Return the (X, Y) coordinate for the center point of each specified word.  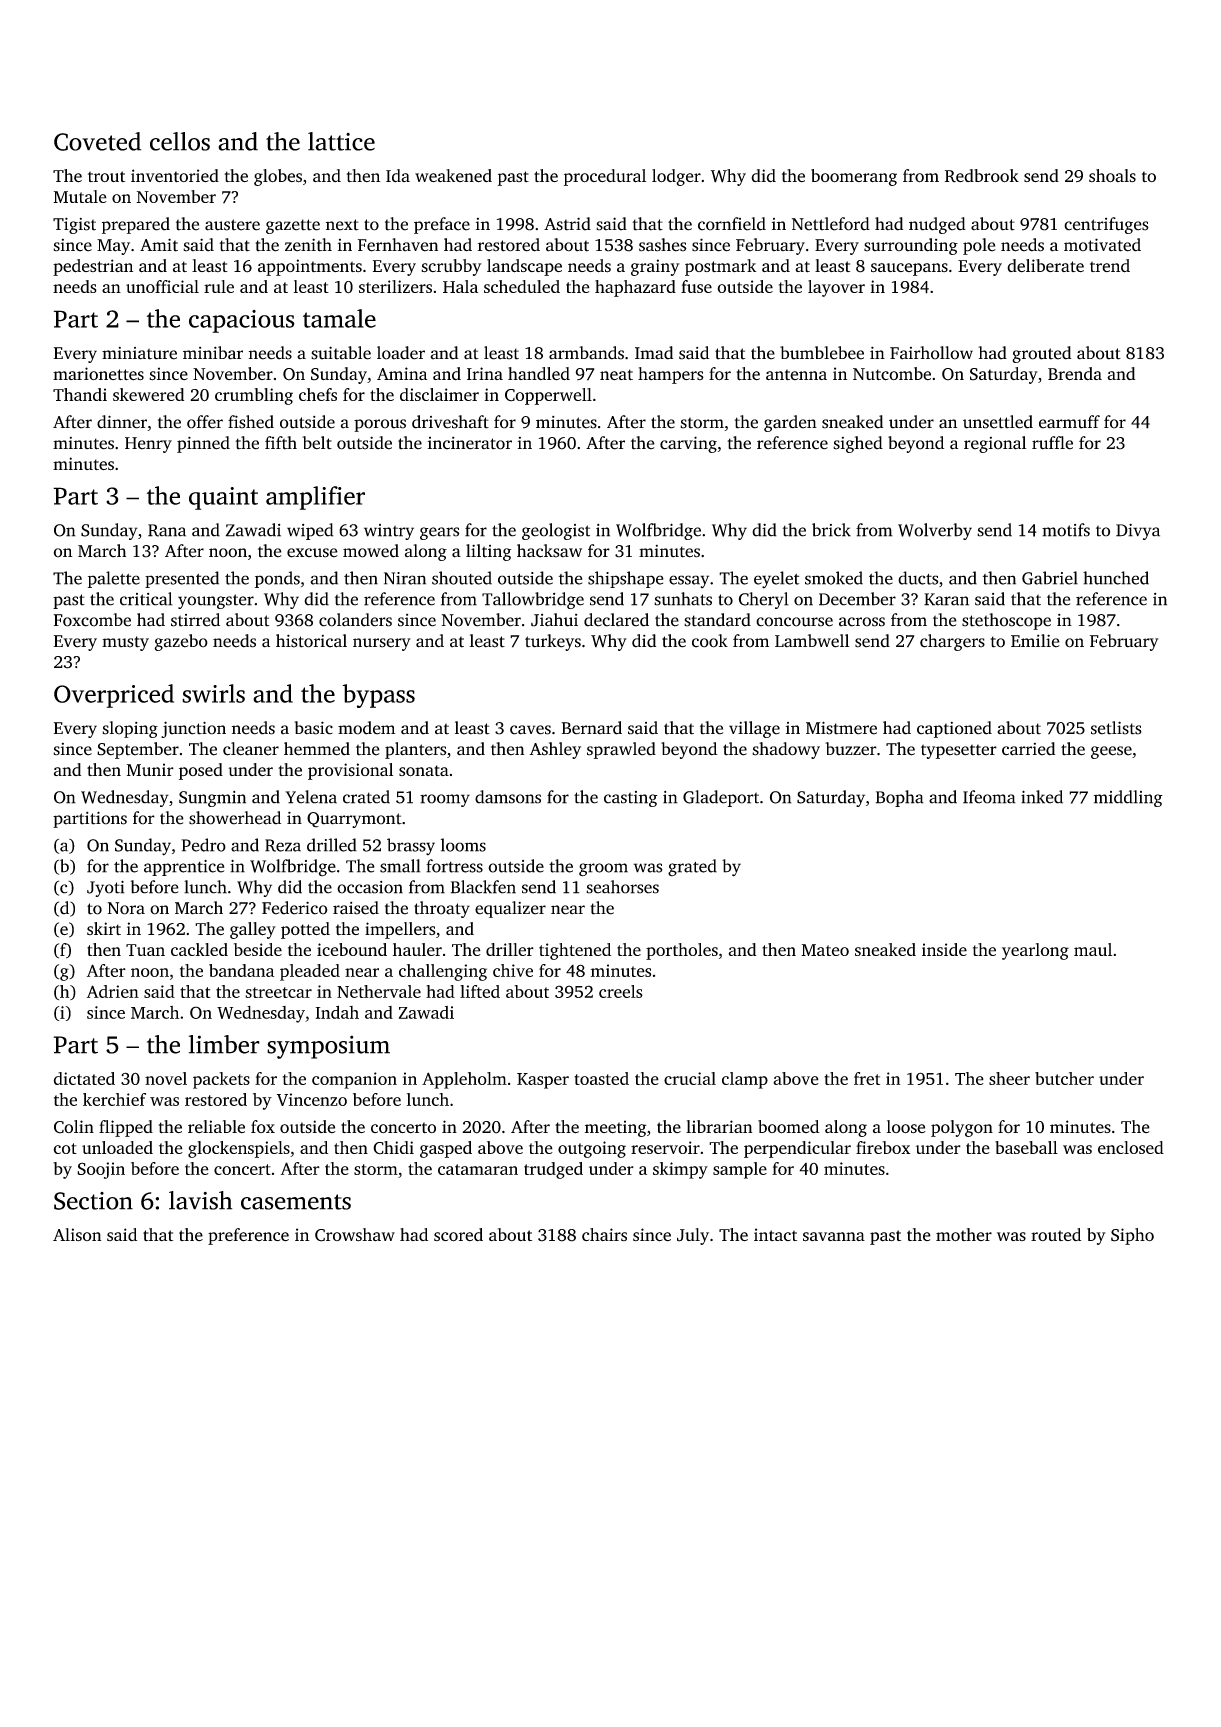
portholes (682, 951)
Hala (460, 286)
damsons (508, 797)
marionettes (98, 374)
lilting (488, 552)
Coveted (97, 141)
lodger (676, 177)
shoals (1112, 175)
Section (93, 1201)
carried (1028, 749)
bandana (241, 970)
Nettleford (831, 224)
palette (114, 579)
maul (1093, 949)
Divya (1138, 532)
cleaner (251, 749)
